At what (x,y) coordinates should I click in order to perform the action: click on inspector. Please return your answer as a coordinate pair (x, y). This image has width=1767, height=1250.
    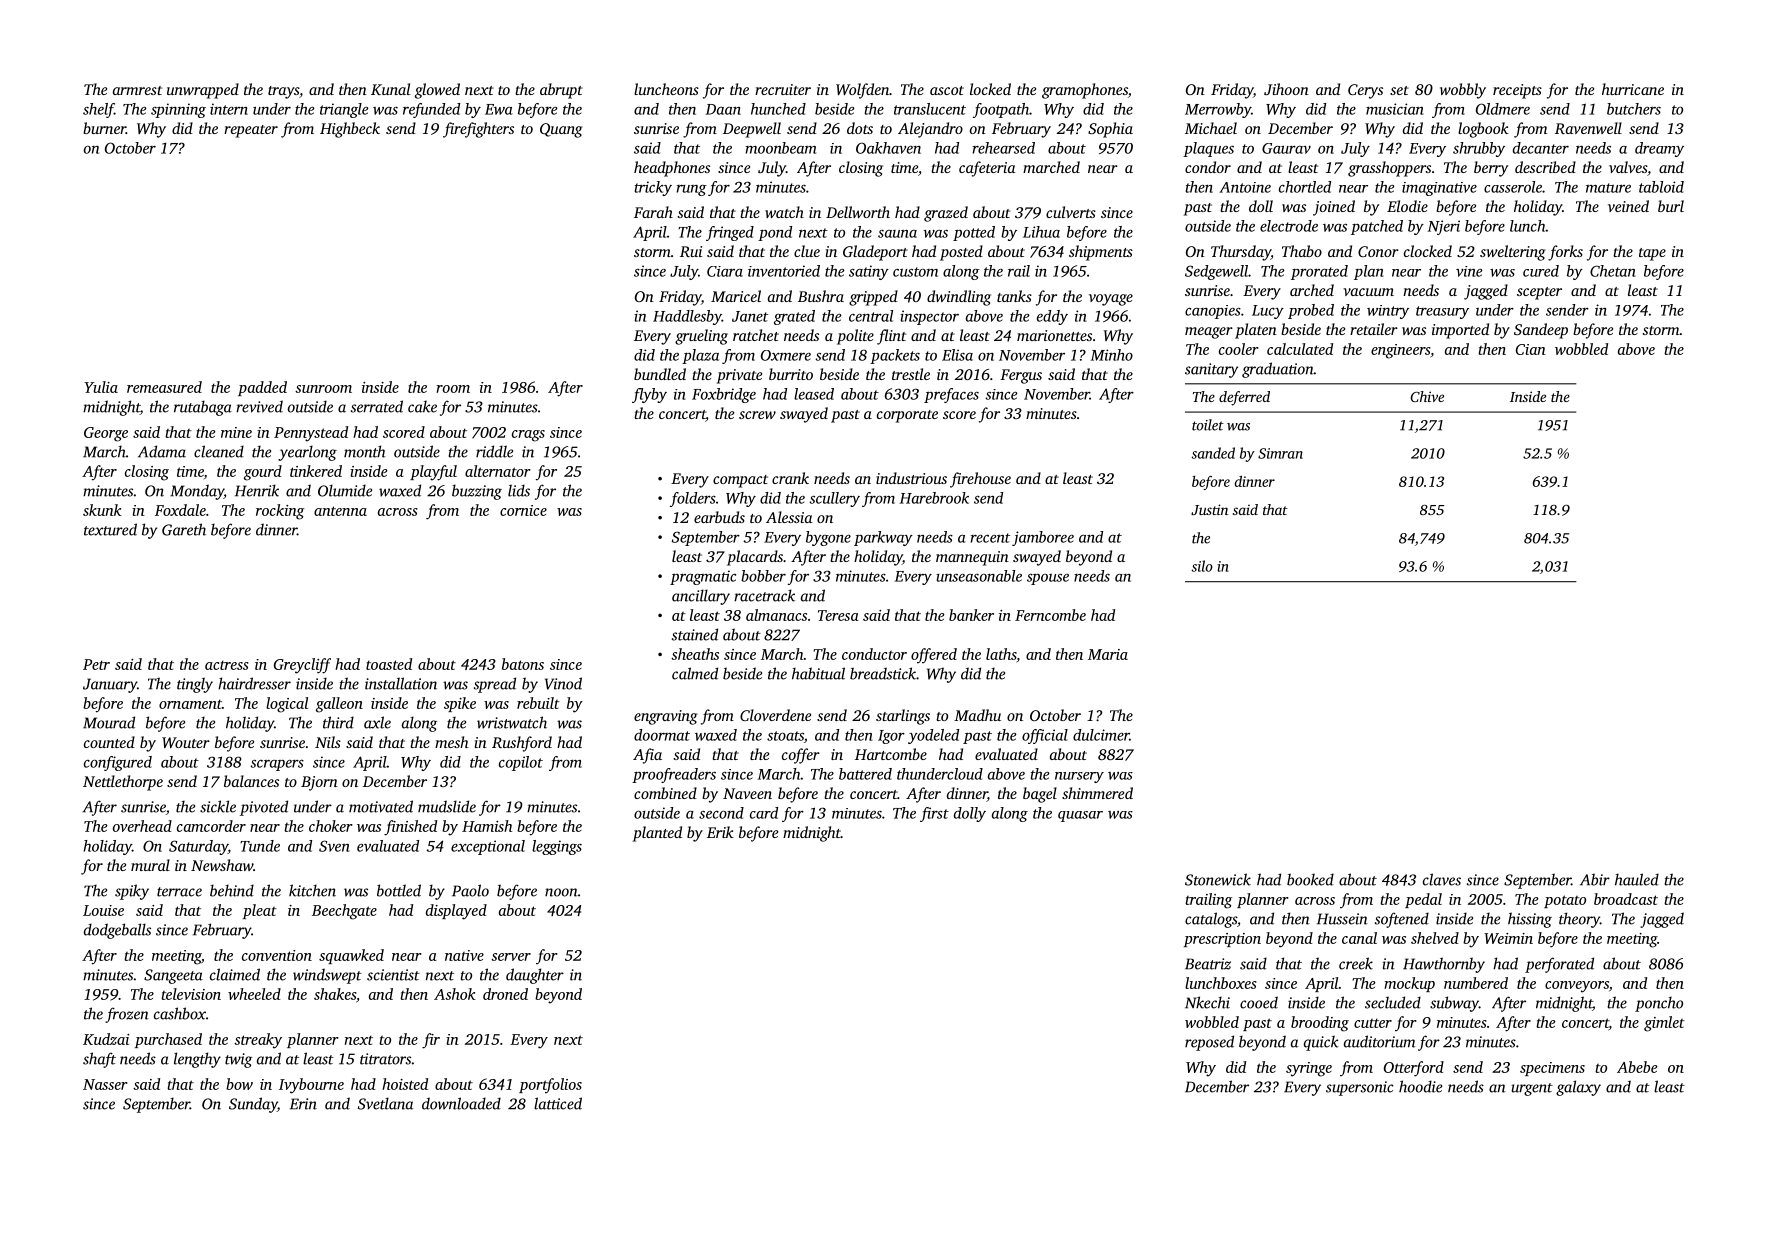
    Looking at the image, I should click on (929, 317).
